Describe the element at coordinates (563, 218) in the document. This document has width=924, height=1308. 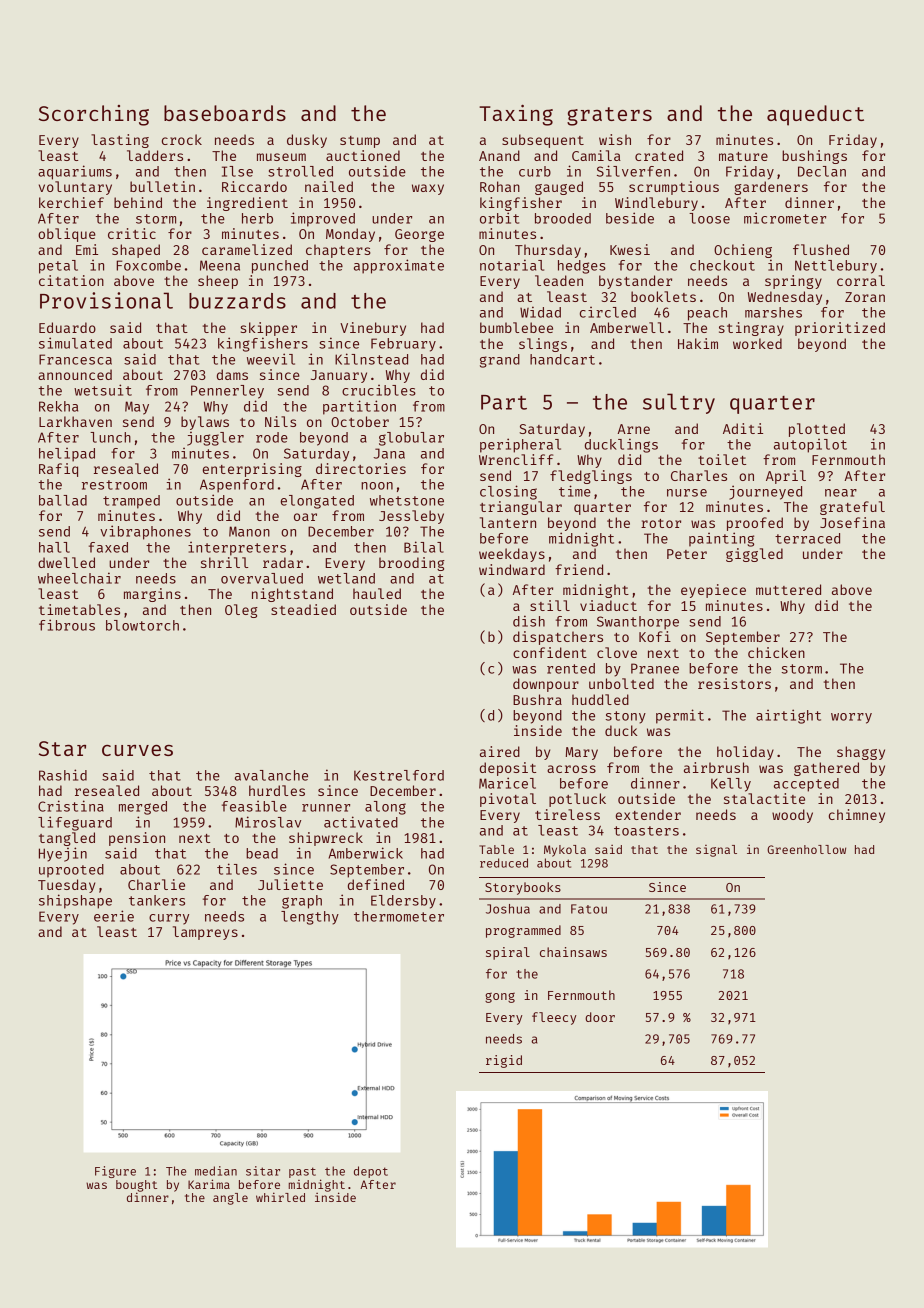
I see `brooded` at that location.
